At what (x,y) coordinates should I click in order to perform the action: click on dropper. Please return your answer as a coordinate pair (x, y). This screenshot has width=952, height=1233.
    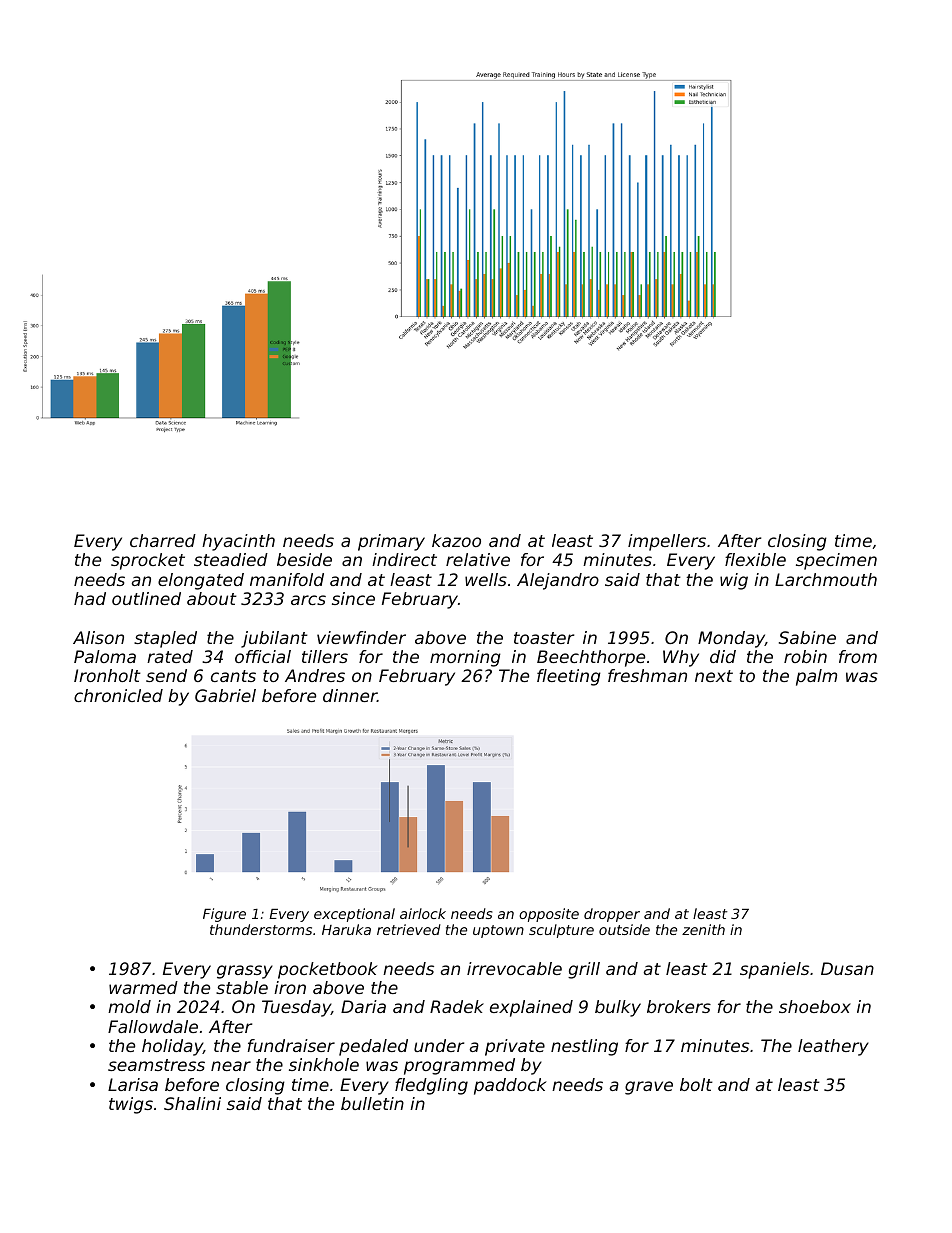
    Looking at the image, I should click on (612, 915).
